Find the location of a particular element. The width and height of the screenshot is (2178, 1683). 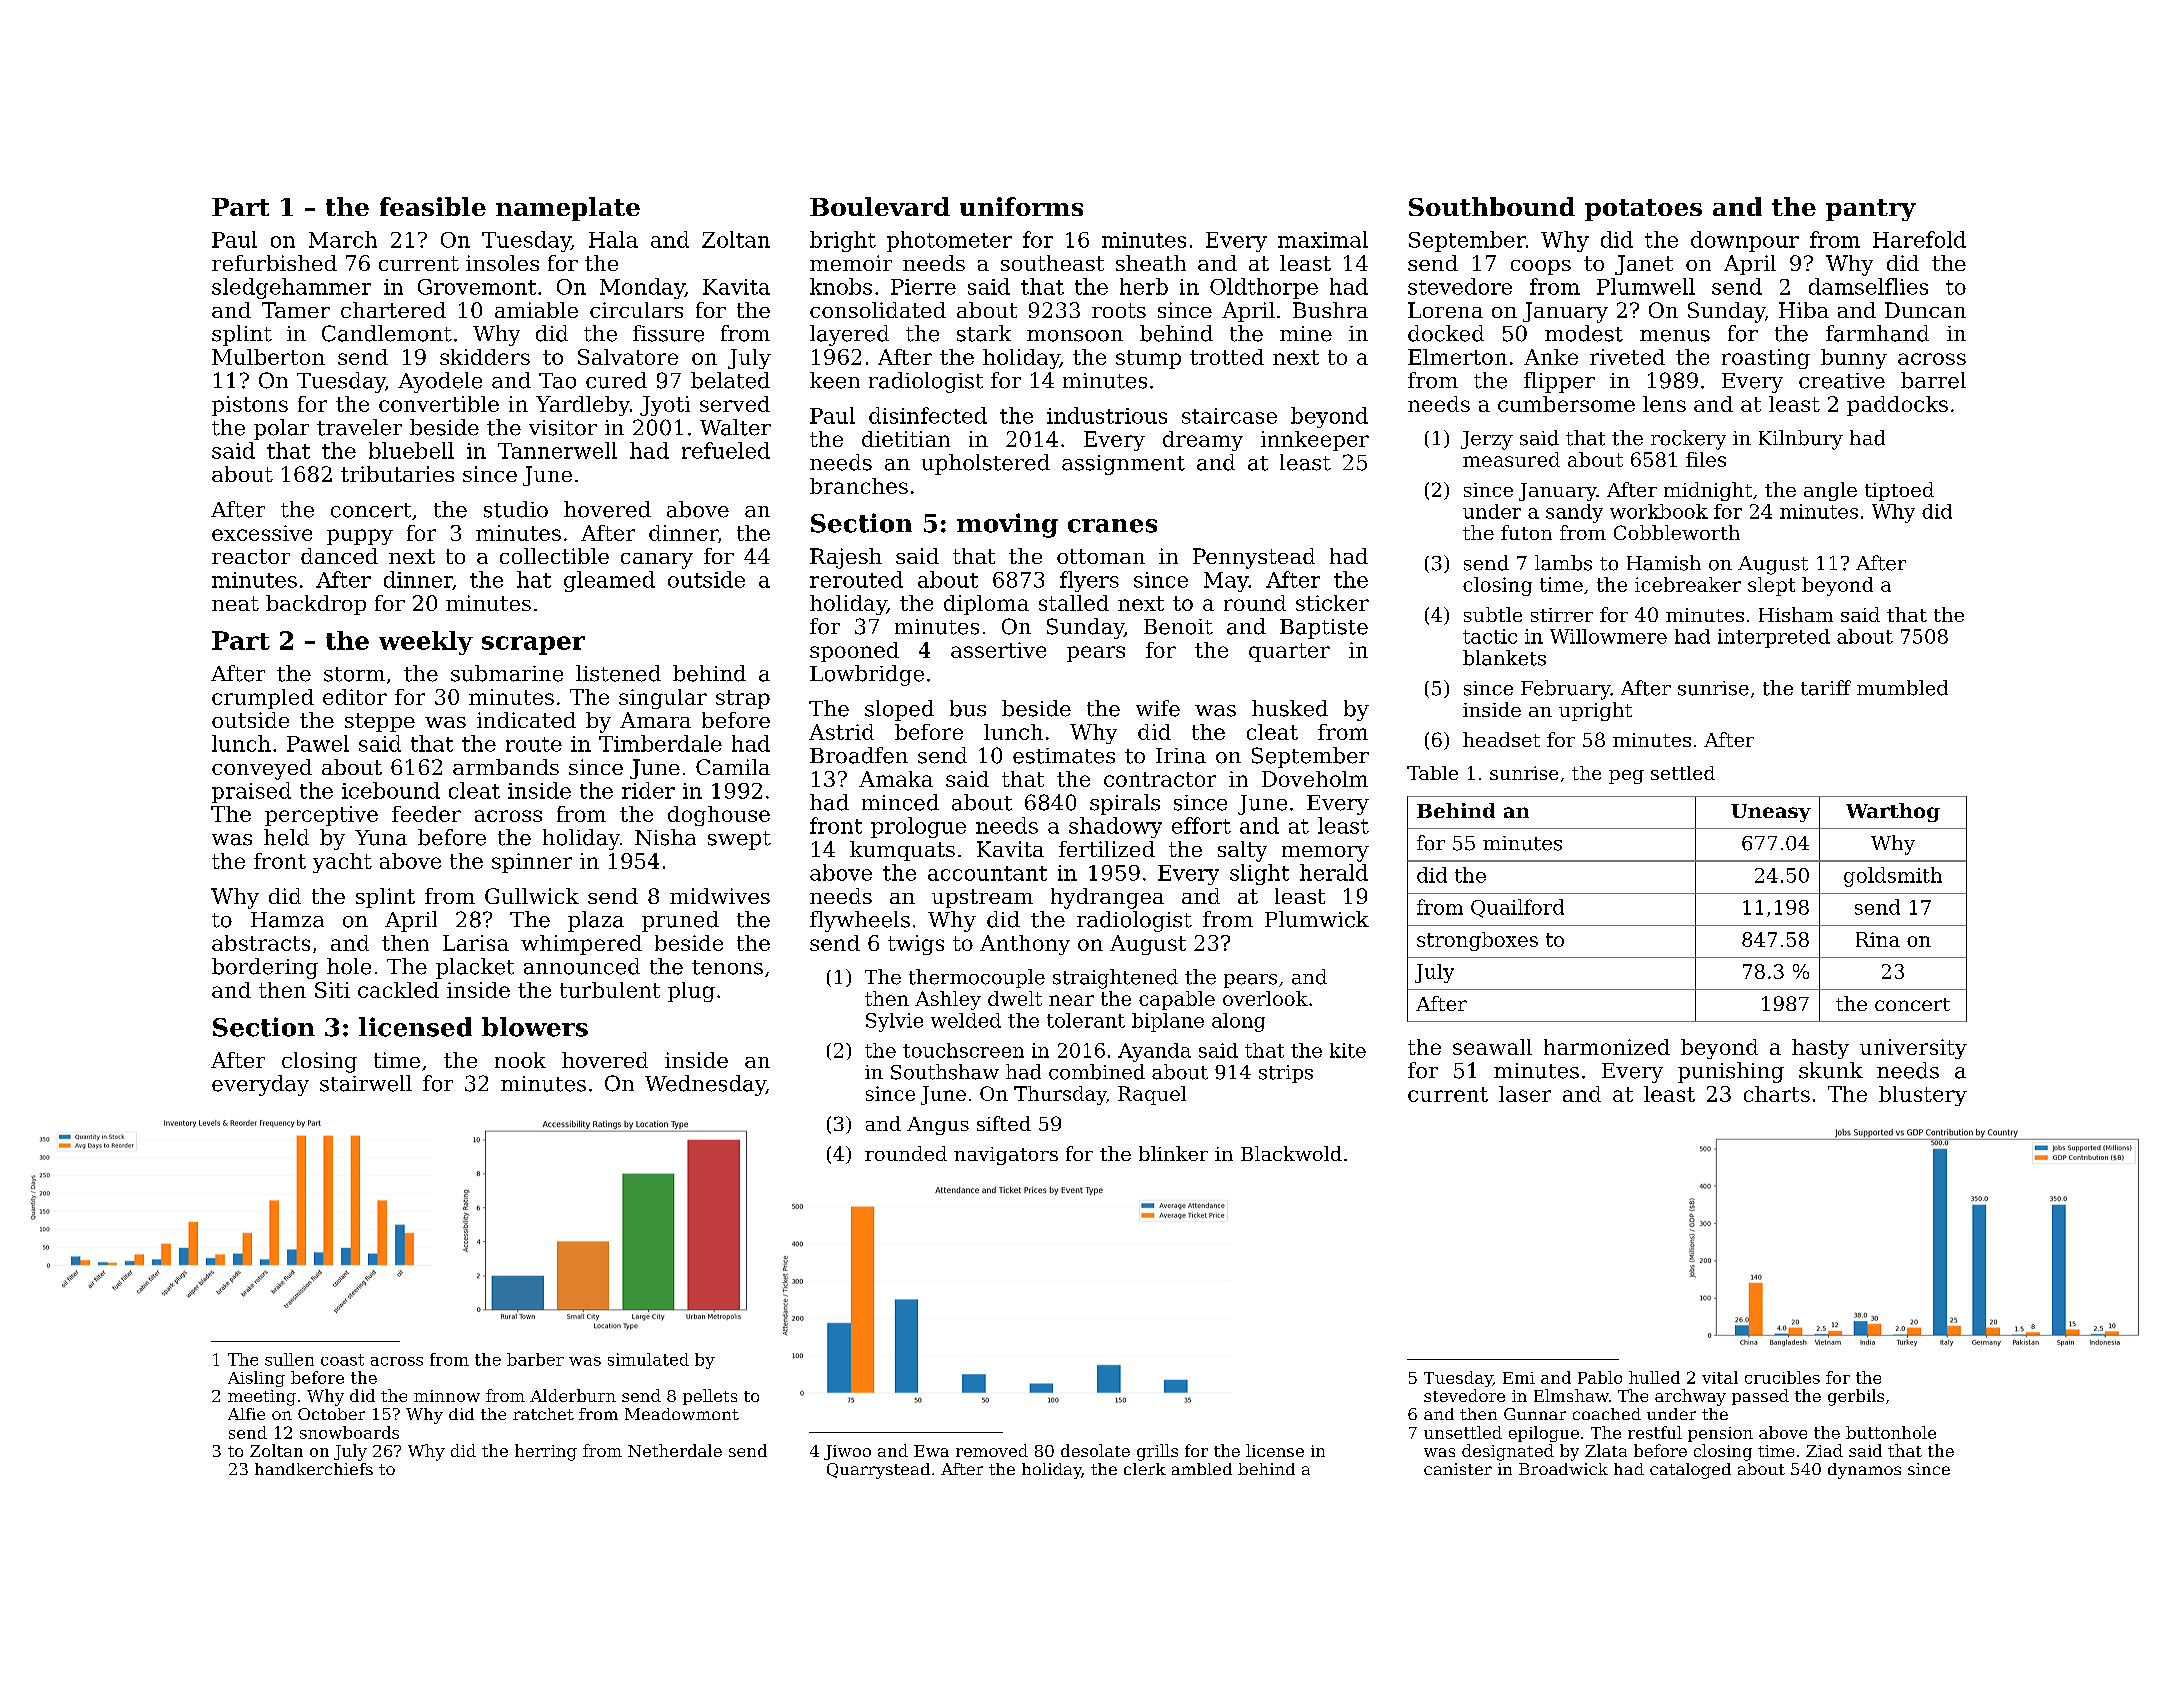

dynamos is located at coordinates (1864, 1471).
